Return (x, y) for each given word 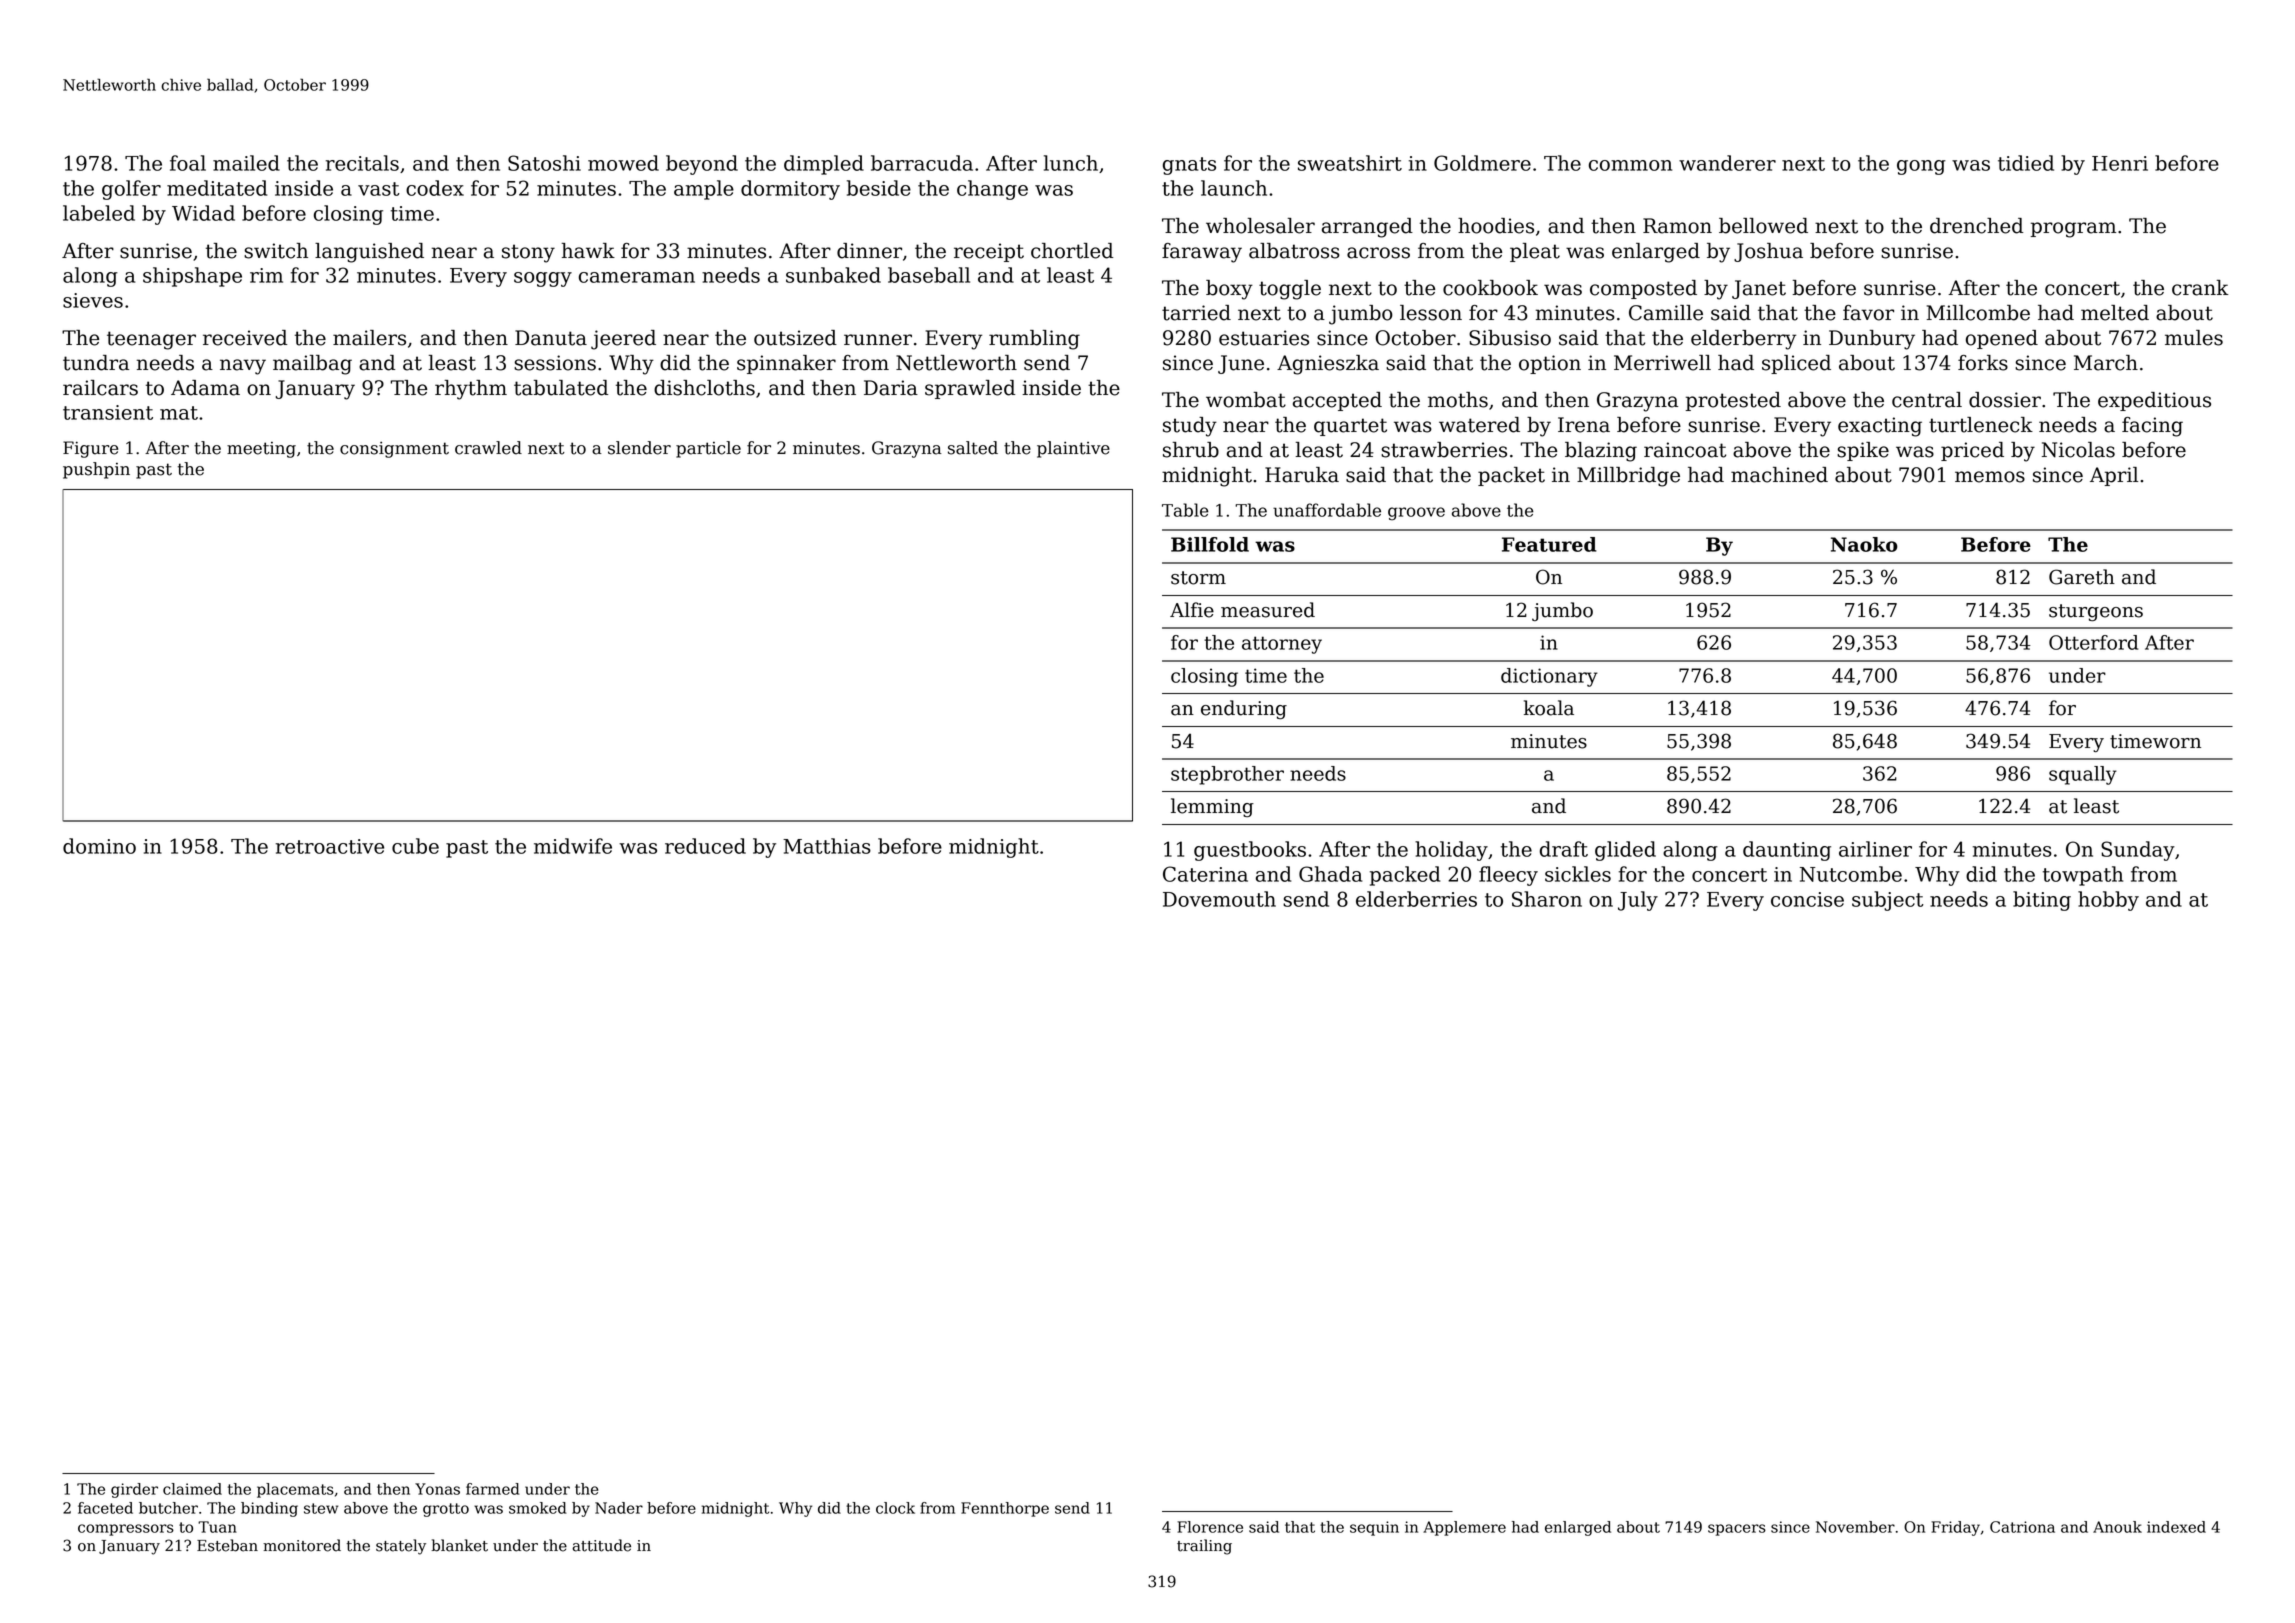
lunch (1071, 163)
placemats (295, 1490)
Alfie (1192, 610)
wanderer (1727, 163)
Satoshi (544, 163)
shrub (1191, 450)
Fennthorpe (1005, 1509)
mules (2194, 338)
